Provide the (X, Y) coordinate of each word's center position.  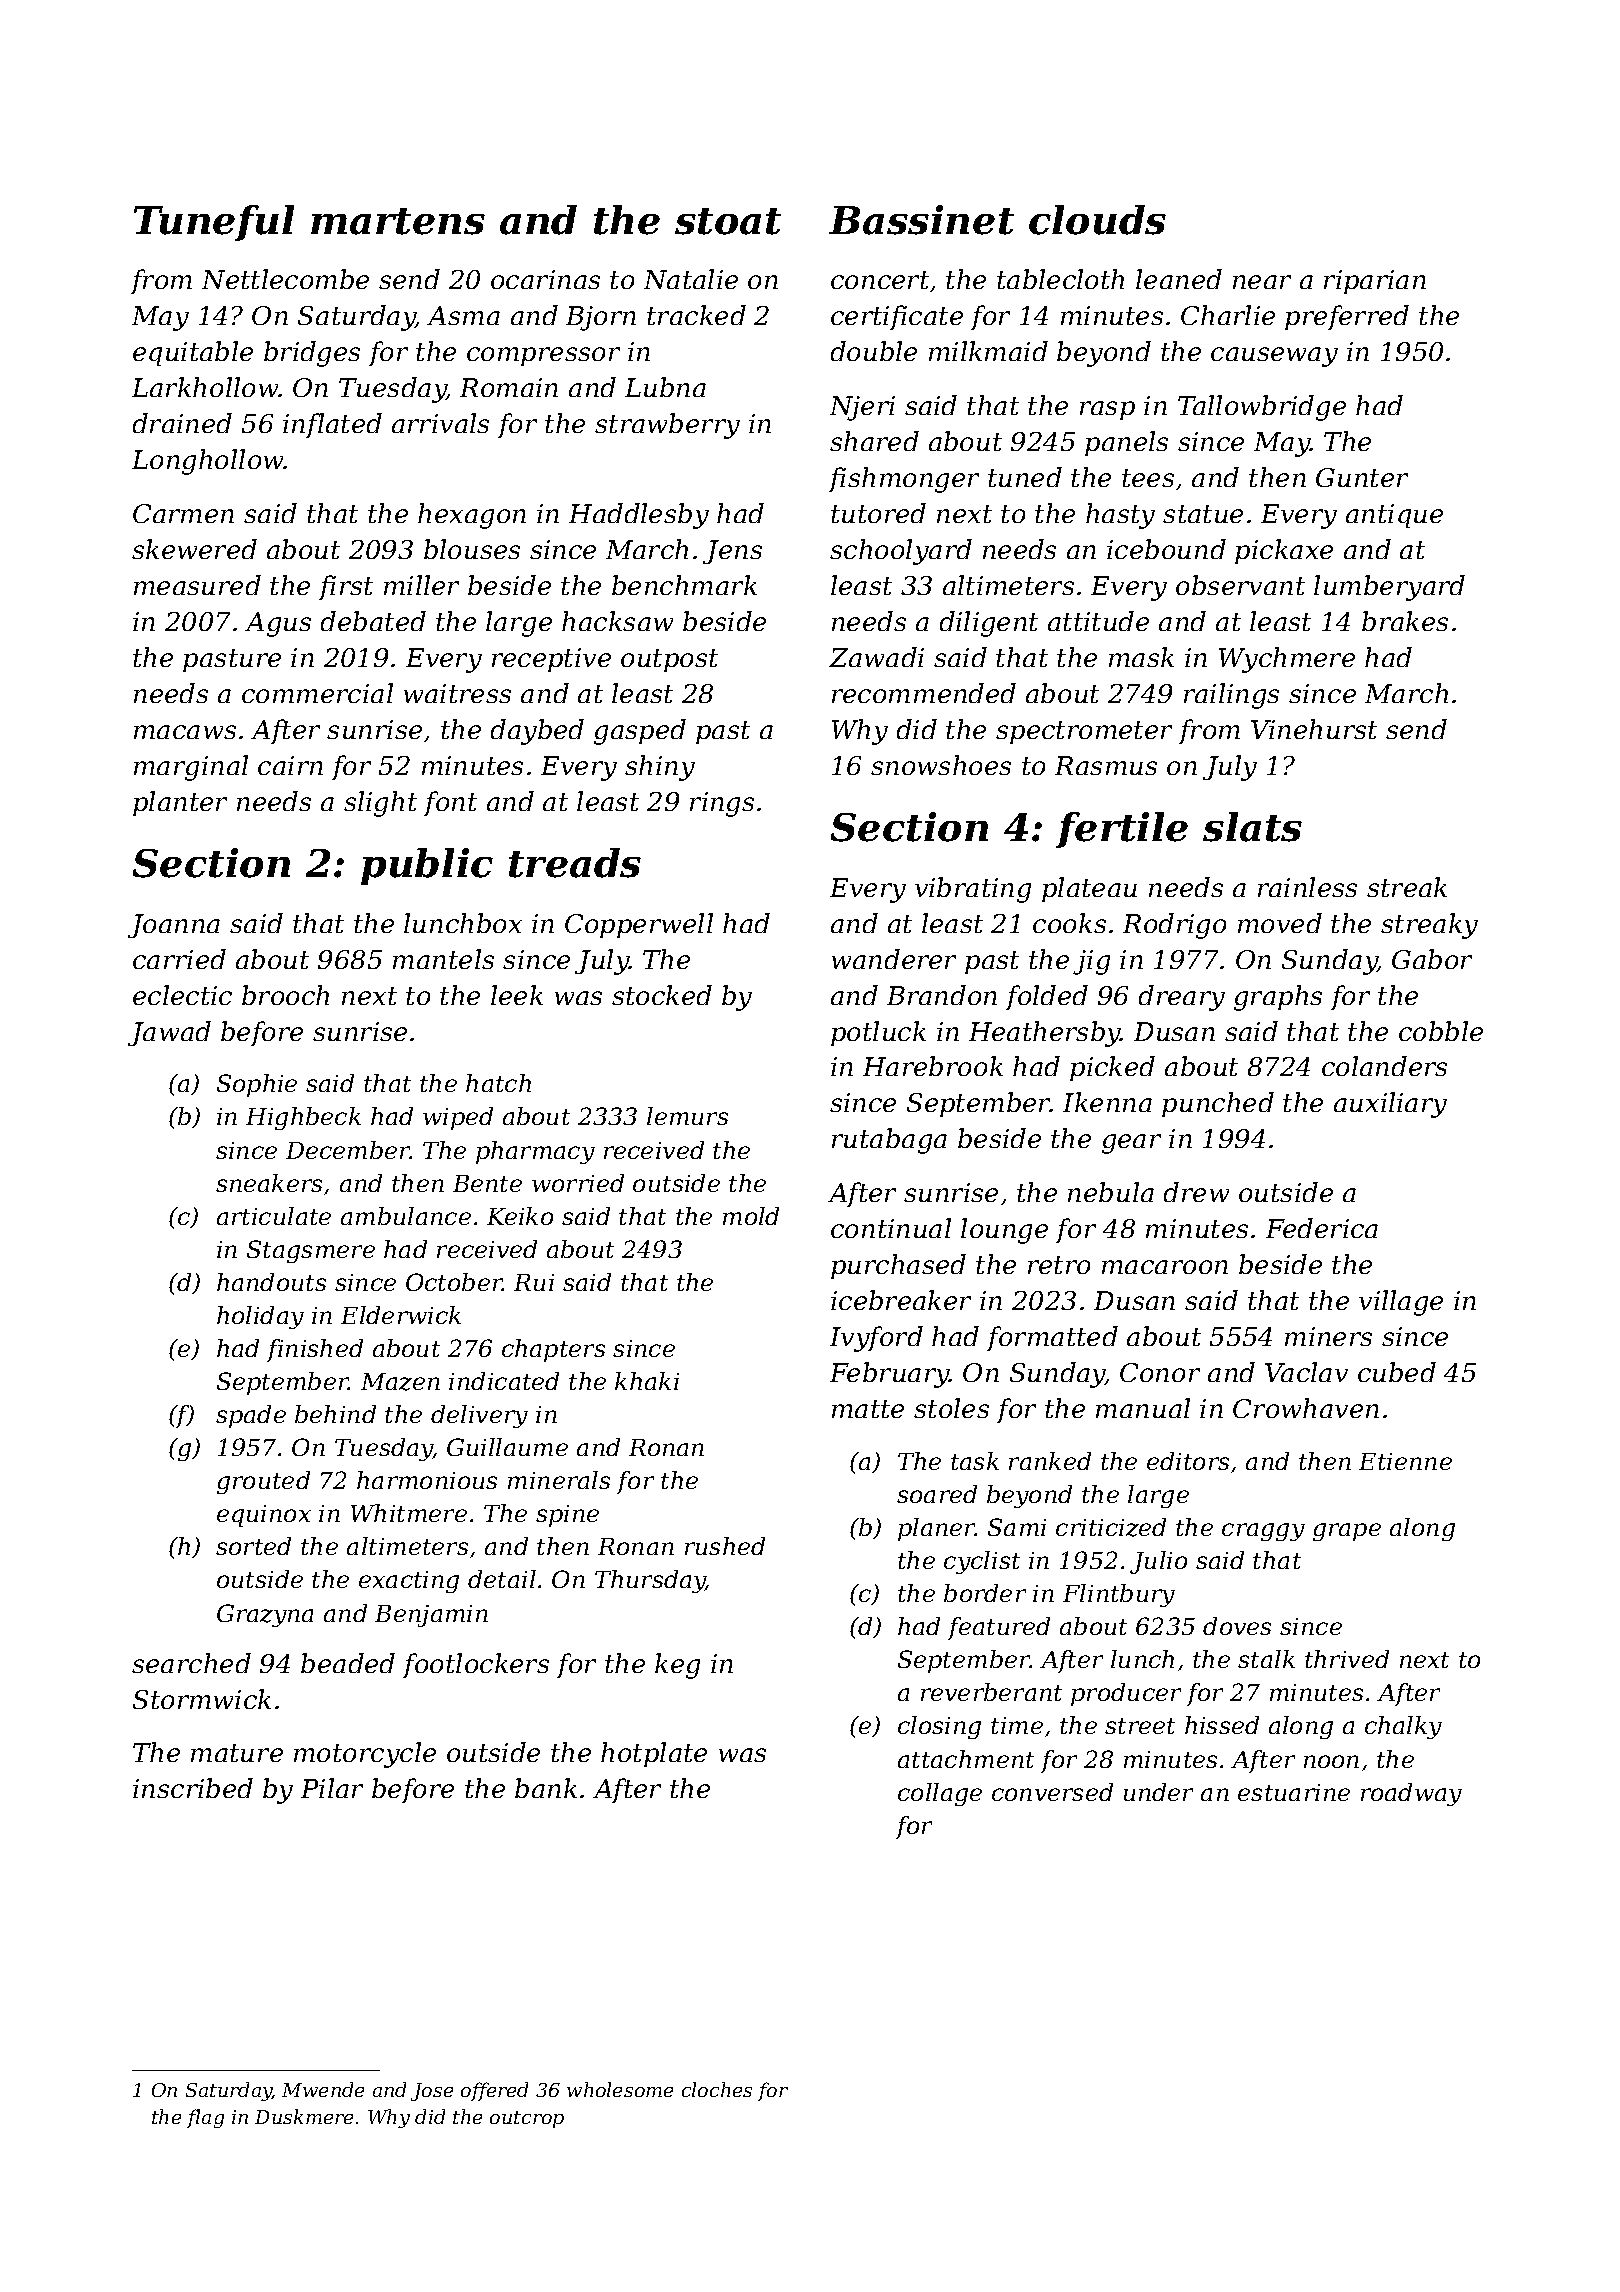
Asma (463, 315)
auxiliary (1390, 1105)
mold (751, 1216)
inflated (332, 425)
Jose (432, 2092)
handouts (271, 1282)
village (1401, 1303)
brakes (1405, 621)
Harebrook (933, 1066)
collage (940, 1794)
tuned (1025, 477)
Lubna (665, 387)
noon (1331, 1761)
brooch (285, 995)
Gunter (1362, 477)
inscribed (193, 1788)
